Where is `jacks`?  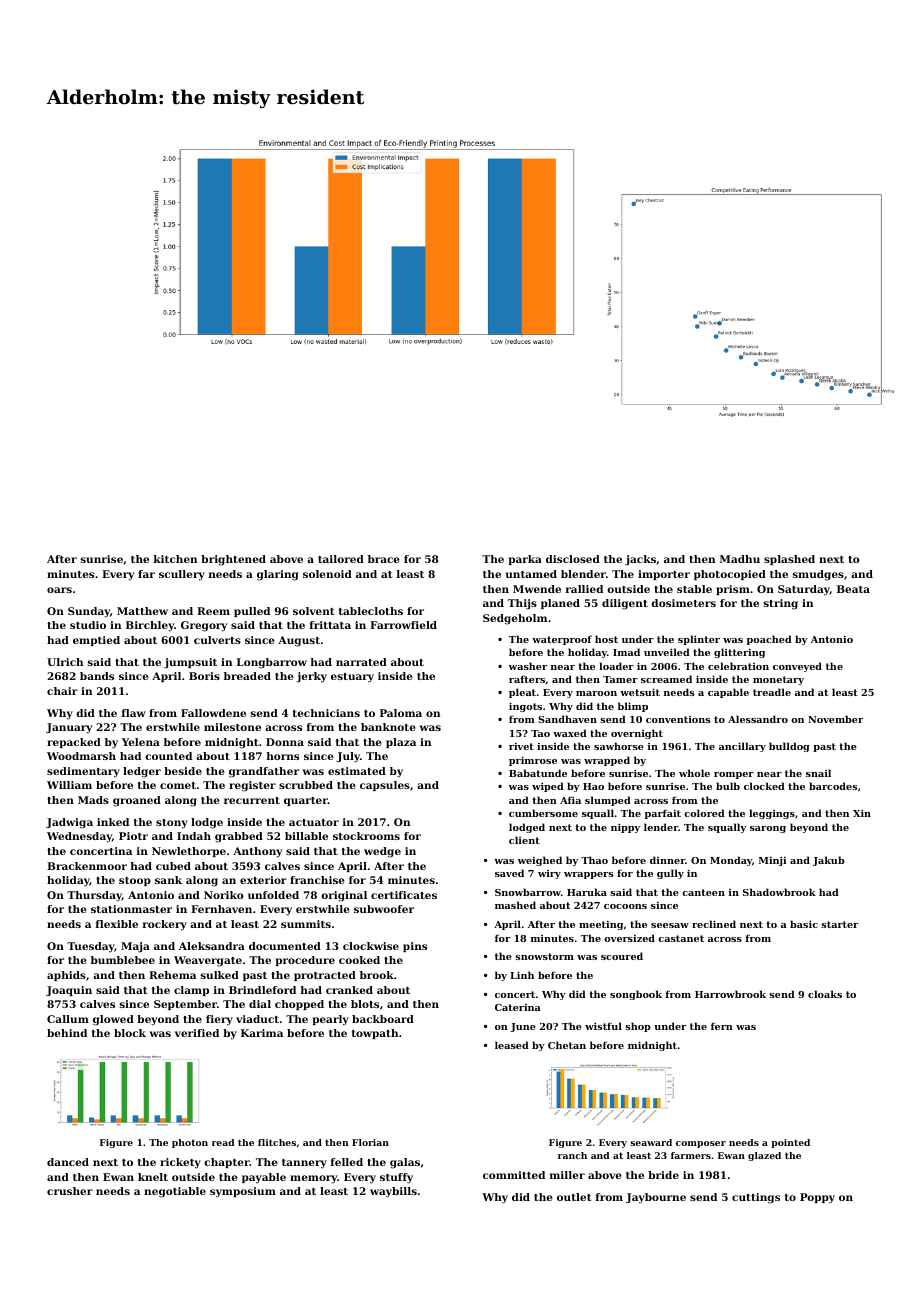
jacks is located at coordinates (640, 560).
